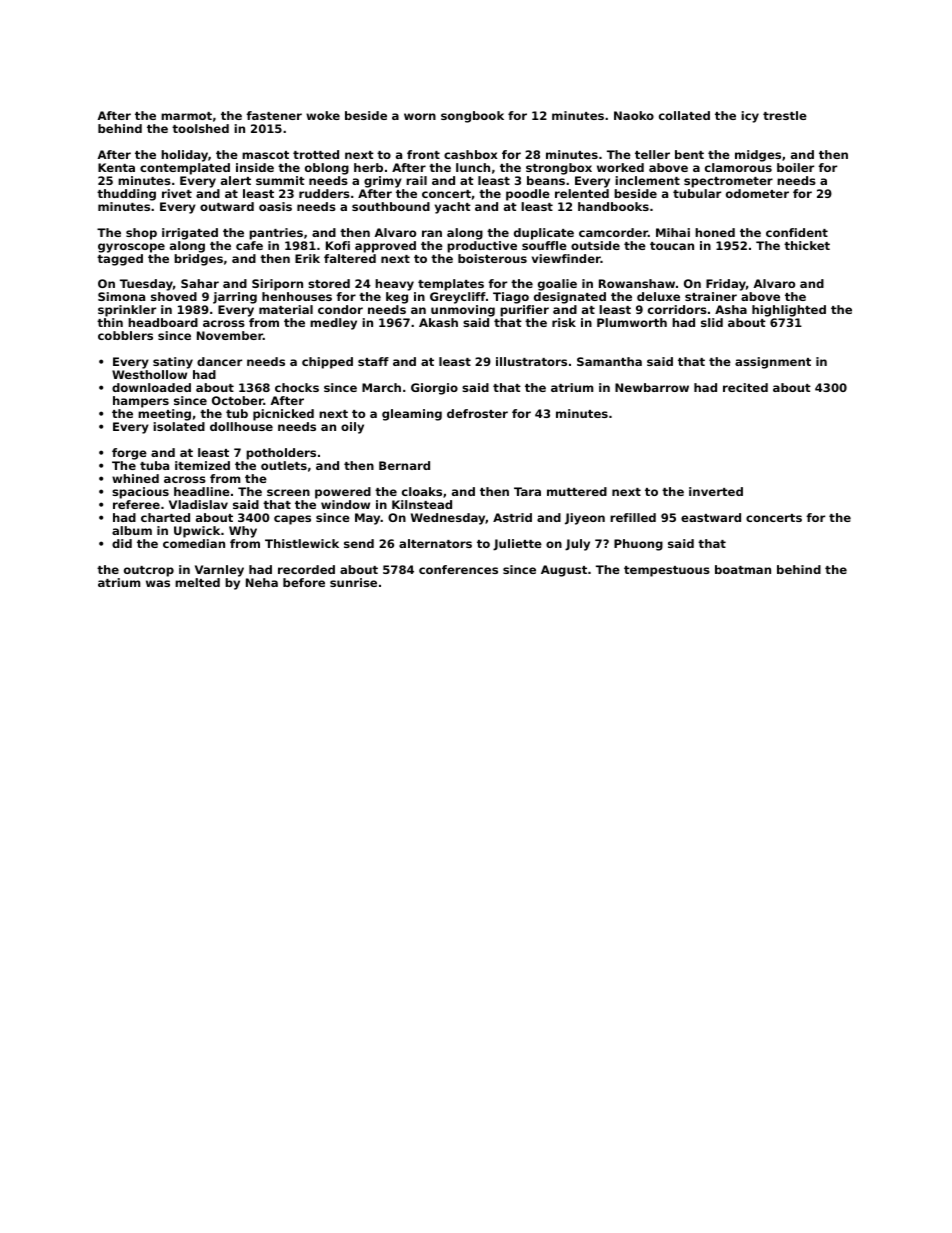 The width and height of the page is (952, 1233). What do you see at coordinates (197, 582) in the page?
I see `melted` at bounding box center [197, 582].
